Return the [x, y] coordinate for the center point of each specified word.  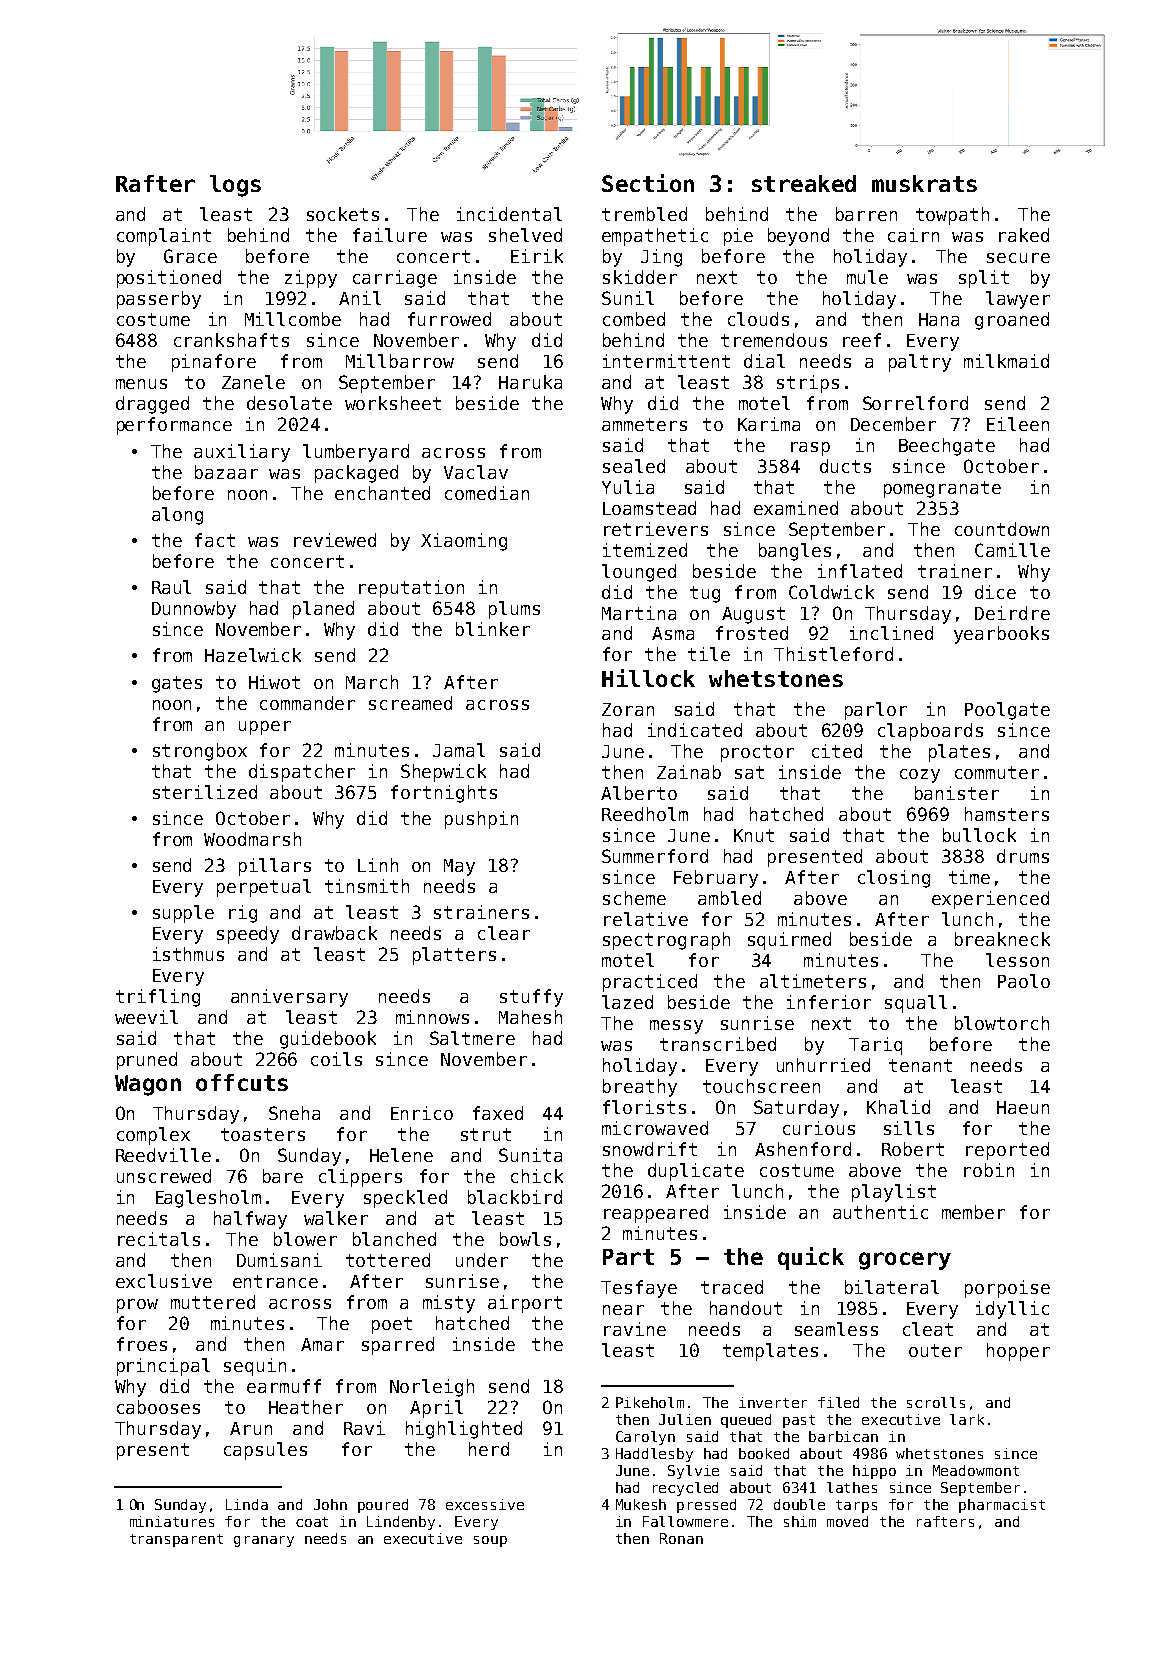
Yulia [628, 487]
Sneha [294, 1113]
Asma [673, 633]
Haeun [1023, 1107]
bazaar [226, 472]
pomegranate [942, 489]
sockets [343, 214]
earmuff [284, 1386]
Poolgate [1007, 711]
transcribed [718, 1044]
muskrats [924, 183]
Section [648, 183]
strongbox [200, 752]
